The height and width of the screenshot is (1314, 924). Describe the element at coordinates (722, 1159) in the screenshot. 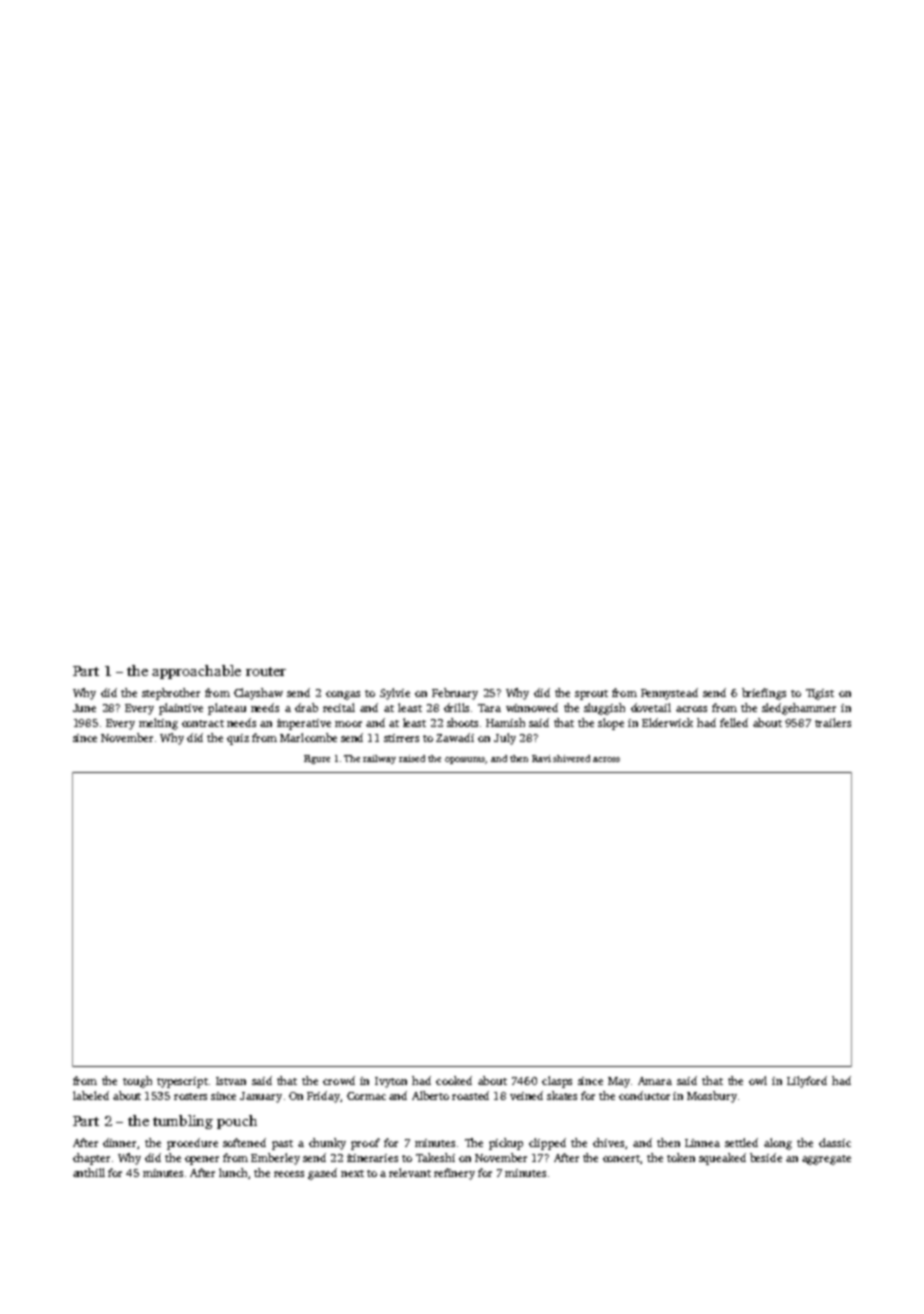

I see `squeaked` at that location.
